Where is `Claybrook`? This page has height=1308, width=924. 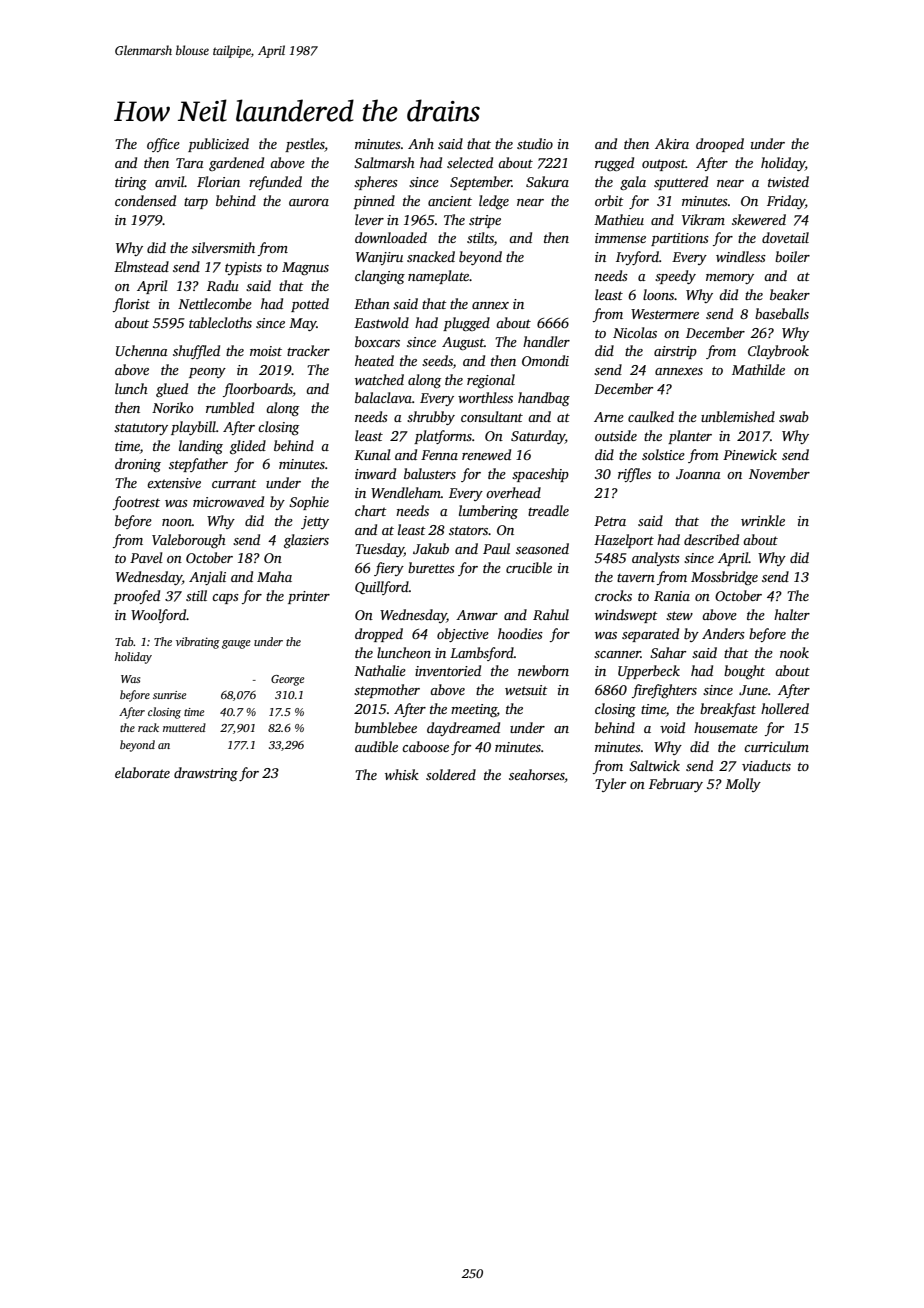
Claybrook is located at coordinates (778, 352).
